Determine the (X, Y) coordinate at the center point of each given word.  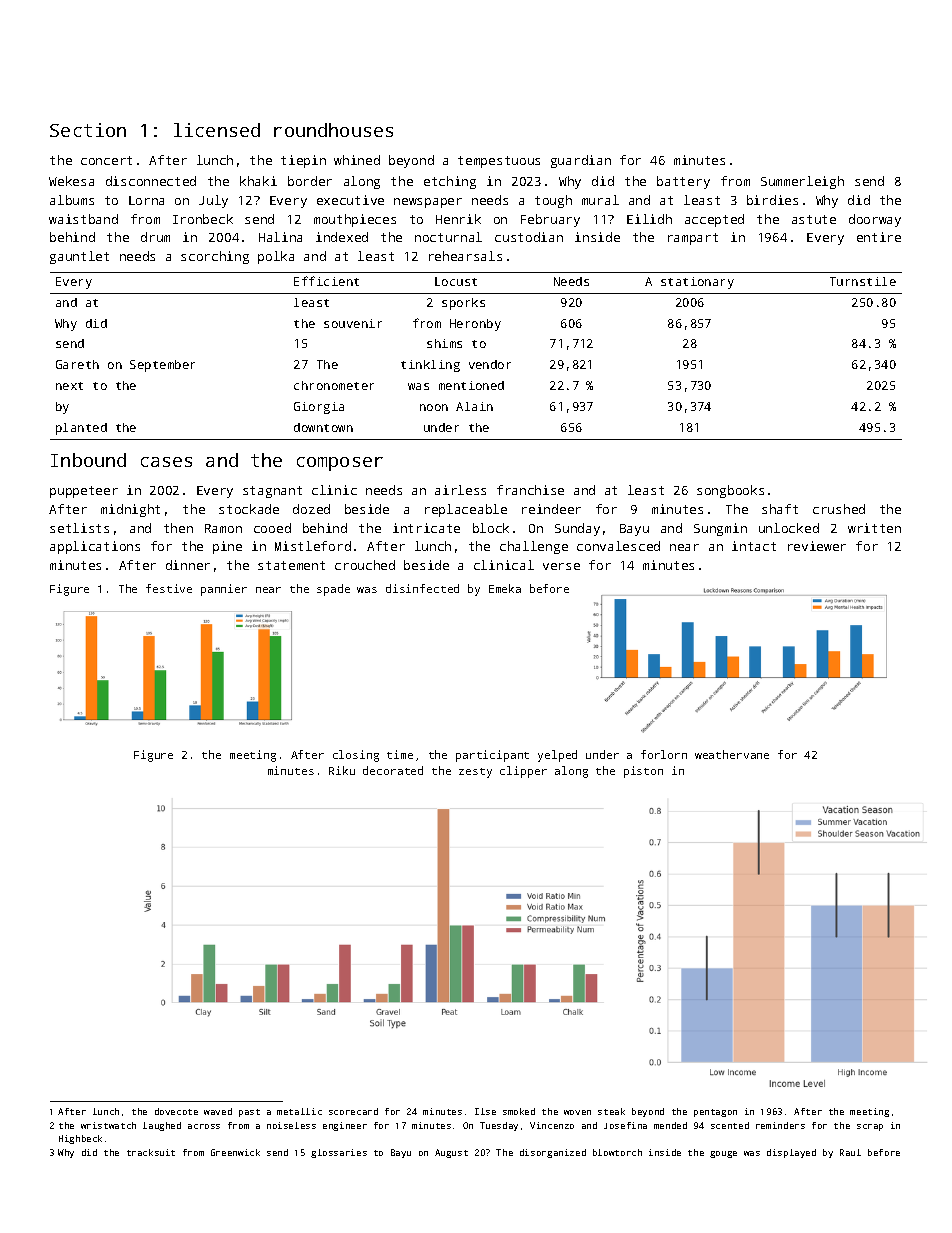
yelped (557, 756)
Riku (342, 770)
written (874, 528)
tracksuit (151, 1152)
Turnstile (863, 281)
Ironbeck (203, 219)
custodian (529, 237)
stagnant (272, 492)
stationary (697, 283)
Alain (474, 406)
